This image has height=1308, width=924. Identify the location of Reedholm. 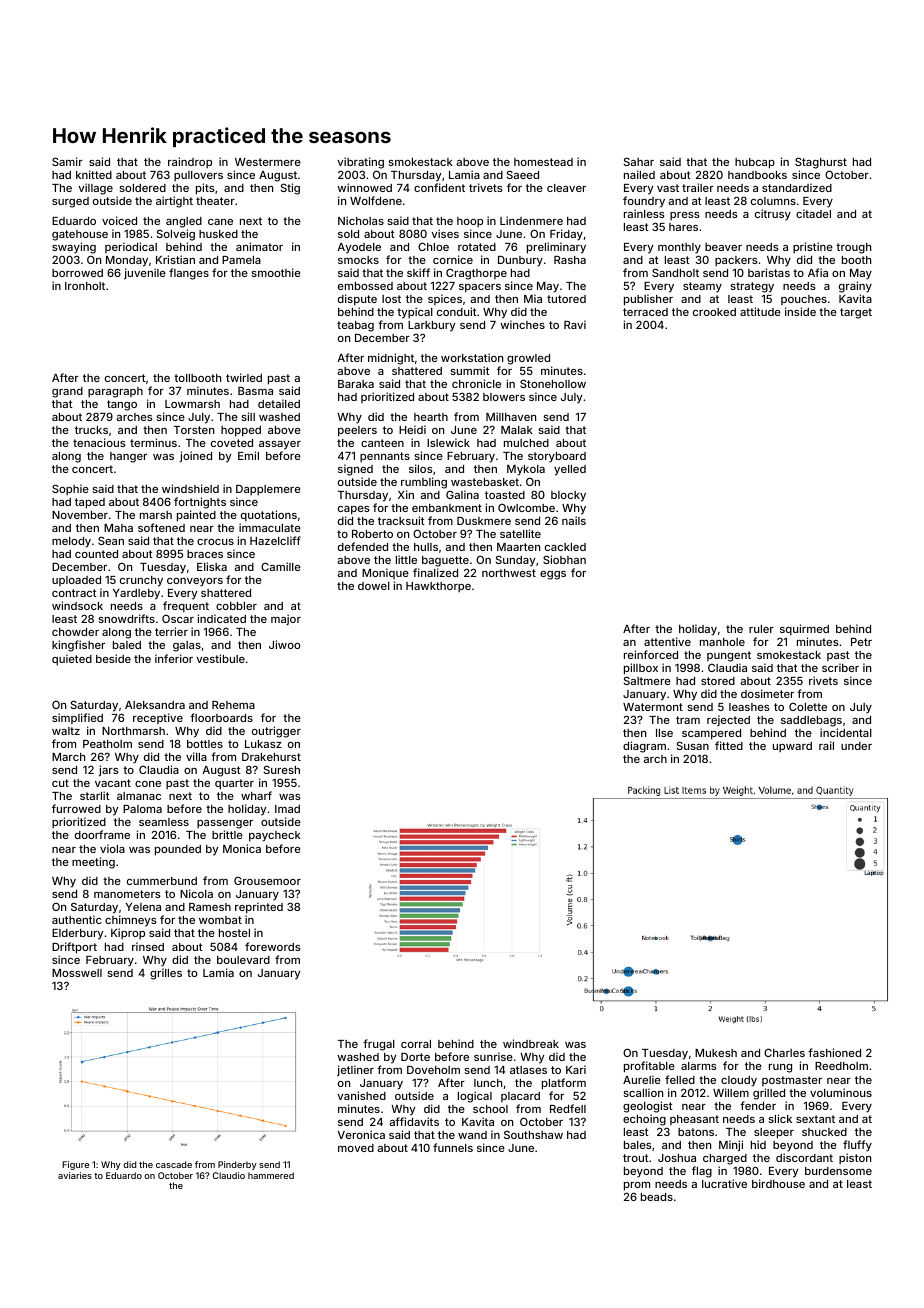
(841, 1066).
